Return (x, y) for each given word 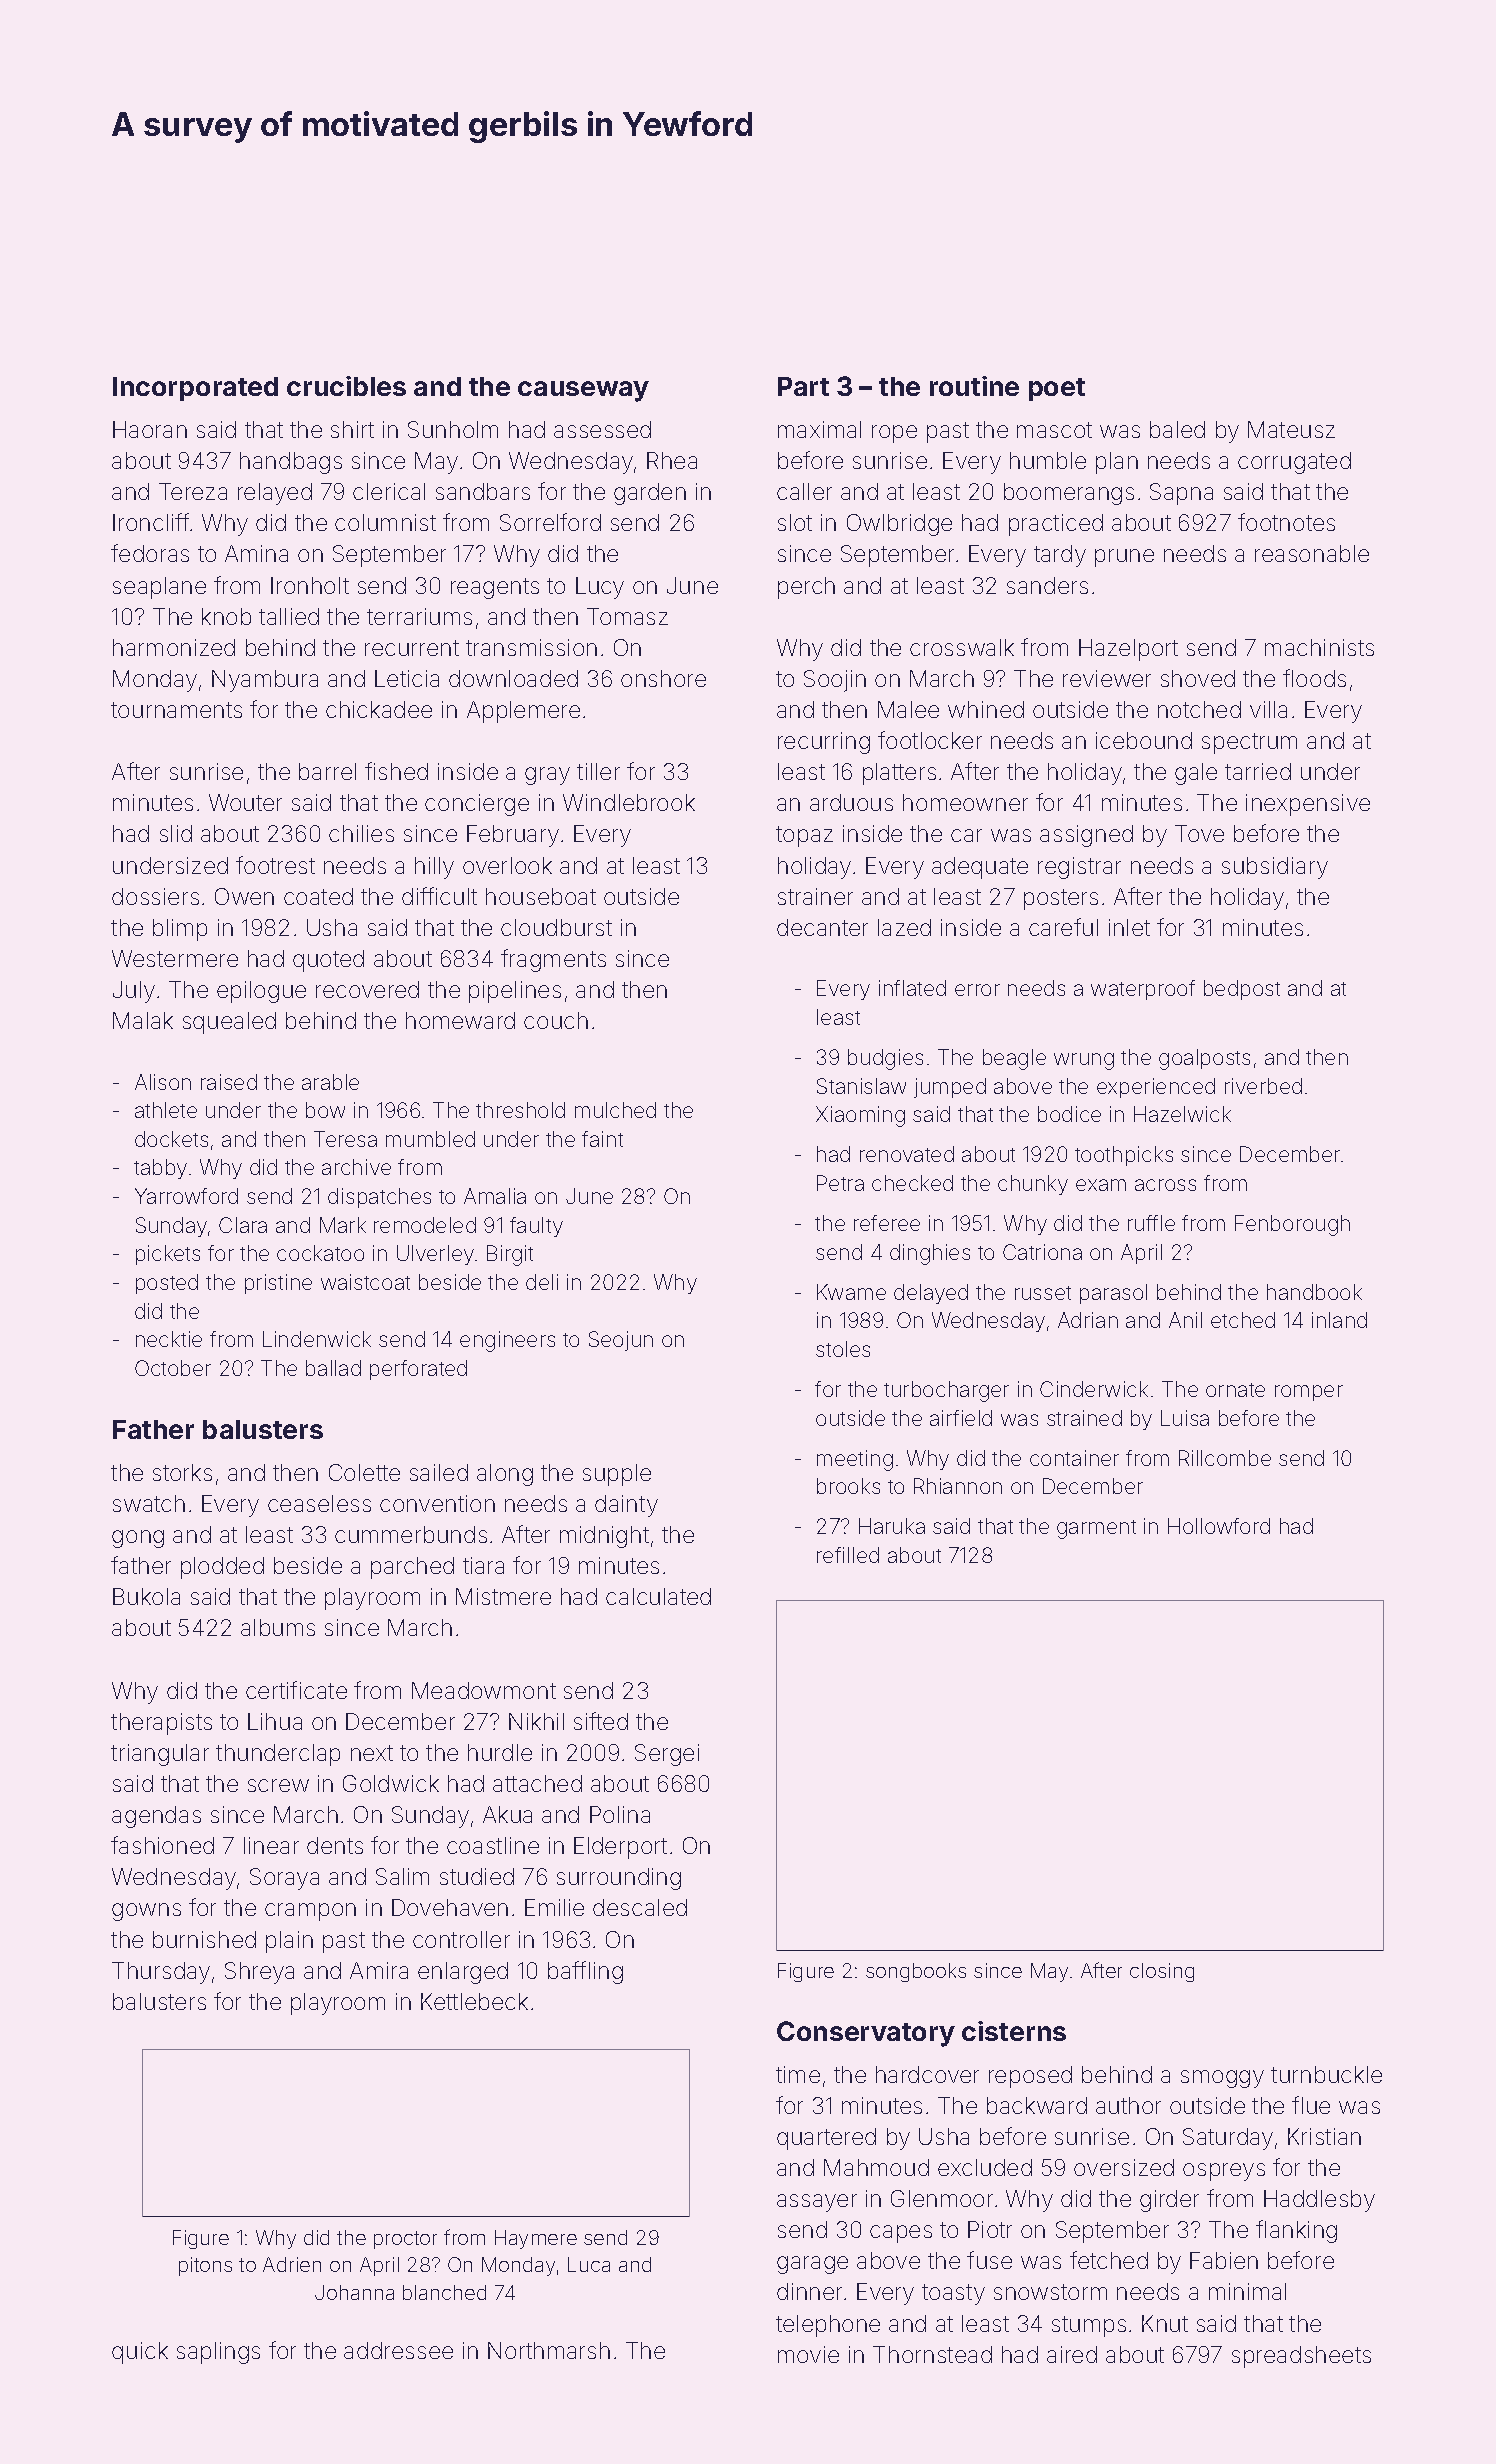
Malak (143, 1020)
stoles (843, 1349)
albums (278, 1627)
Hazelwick (1182, 1114)
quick (140, 2353)
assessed (602, 429)
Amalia (495, 1196)
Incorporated (195, 389)
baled (1177, 429)
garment (1096, 1529)
